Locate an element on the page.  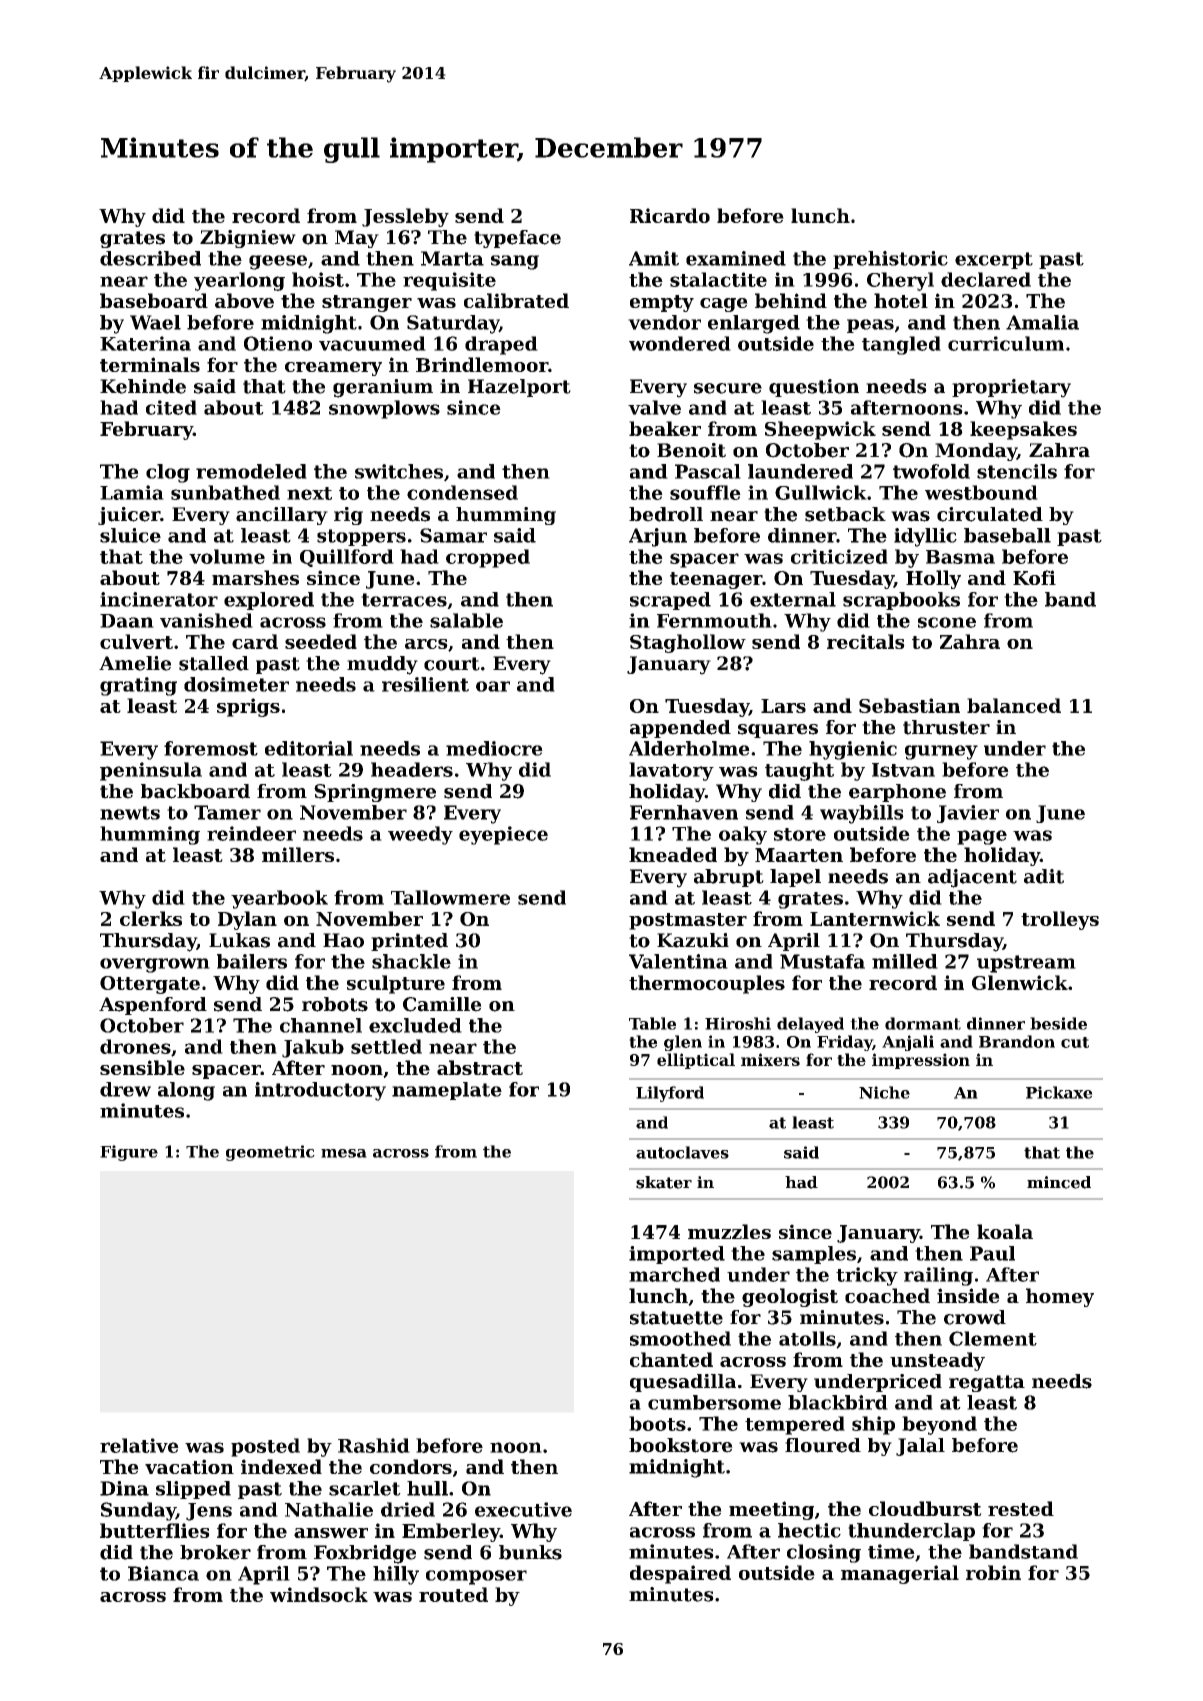
excerpt is located at coordinates (994, 260).
